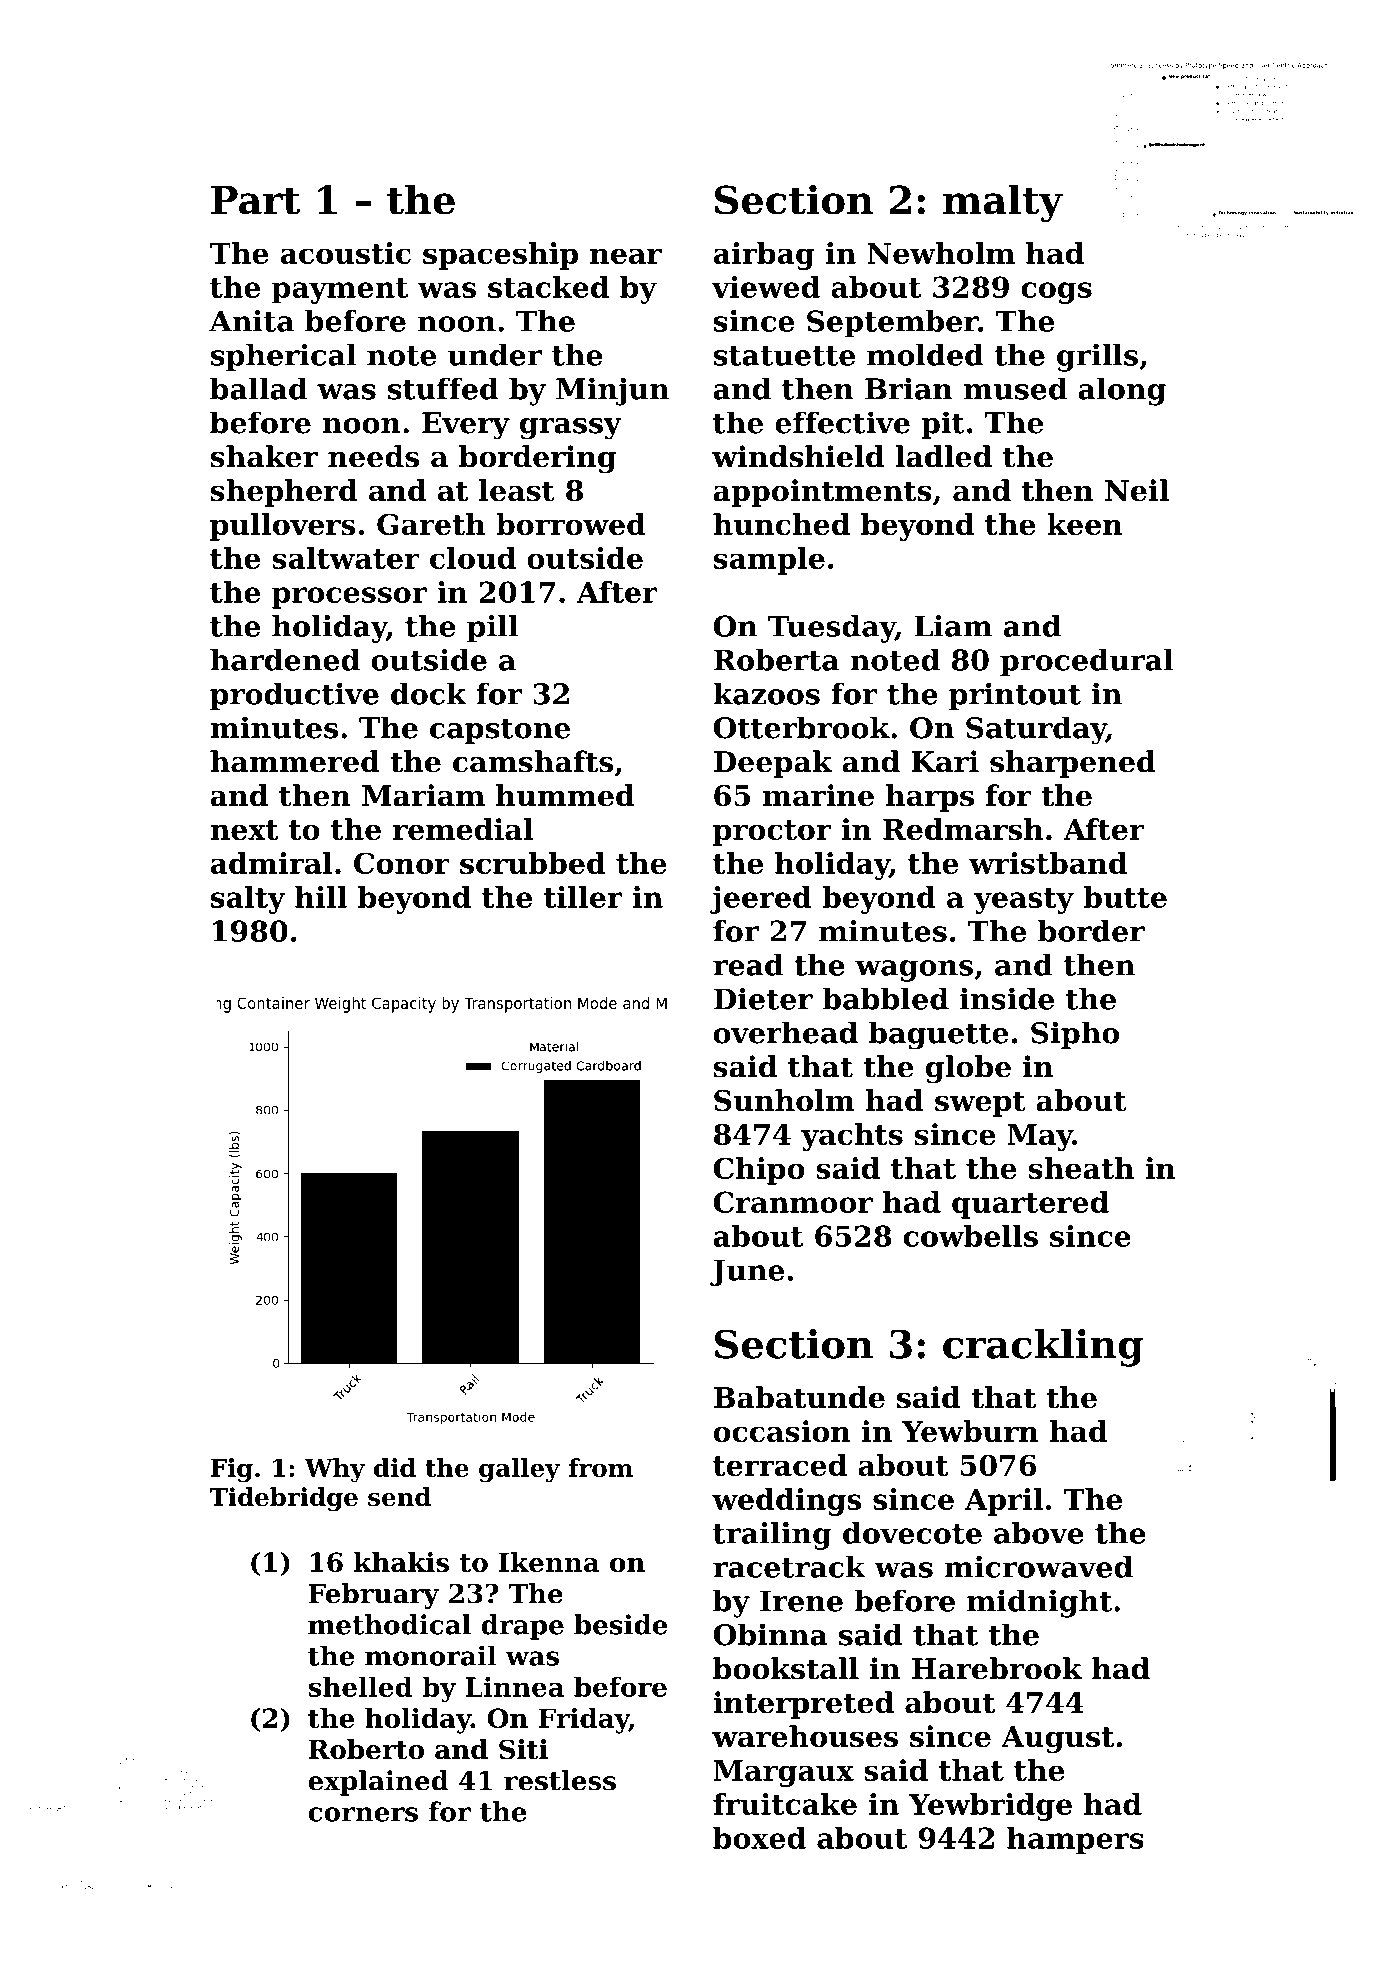 The height and width of the image is (1969, 1386). What do you see at coordinates (990, 1807) in the image?
I see `Yewbridge` at bounding box center [990, 1807].
